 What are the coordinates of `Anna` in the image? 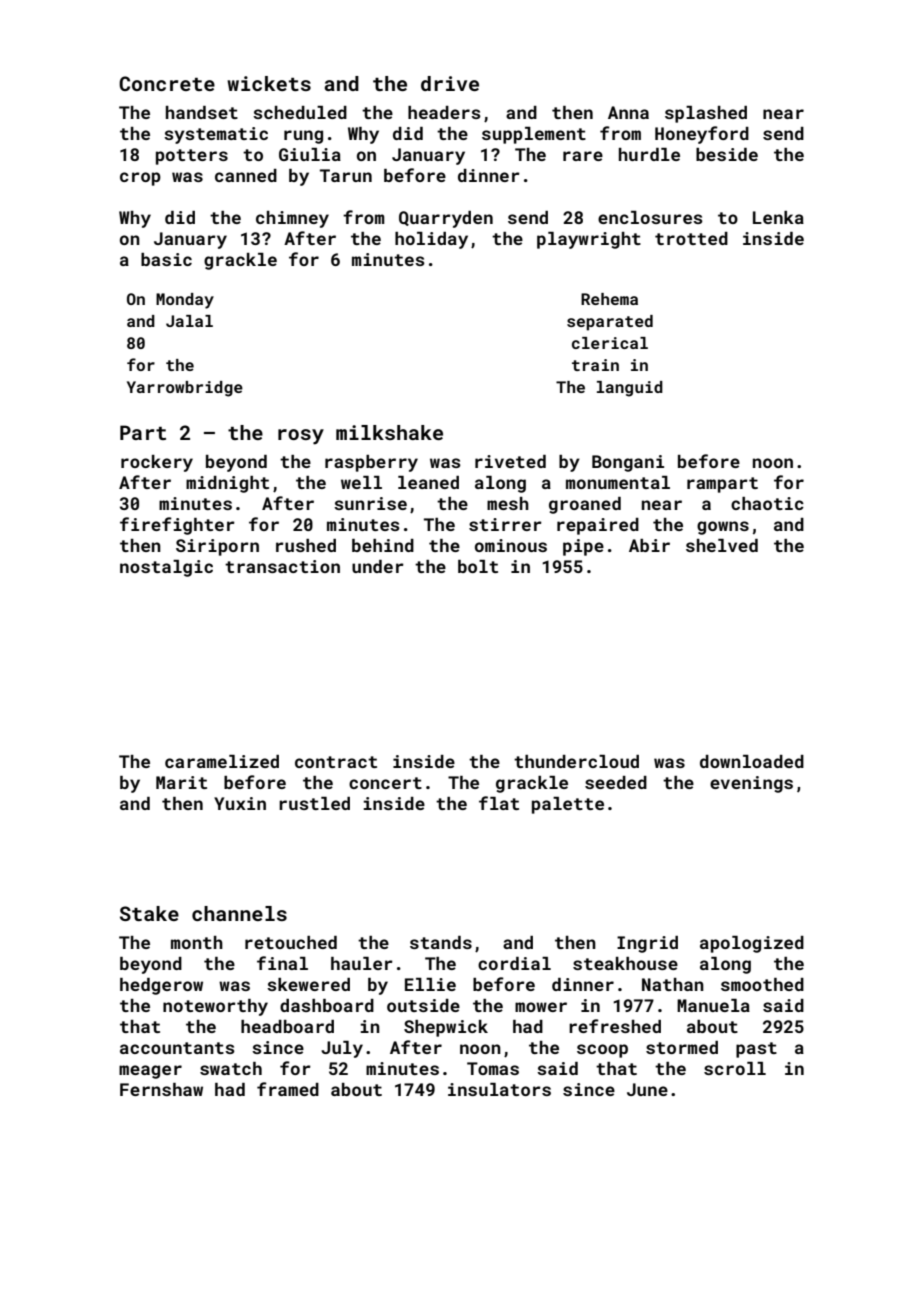 It's located at (628, 112).
